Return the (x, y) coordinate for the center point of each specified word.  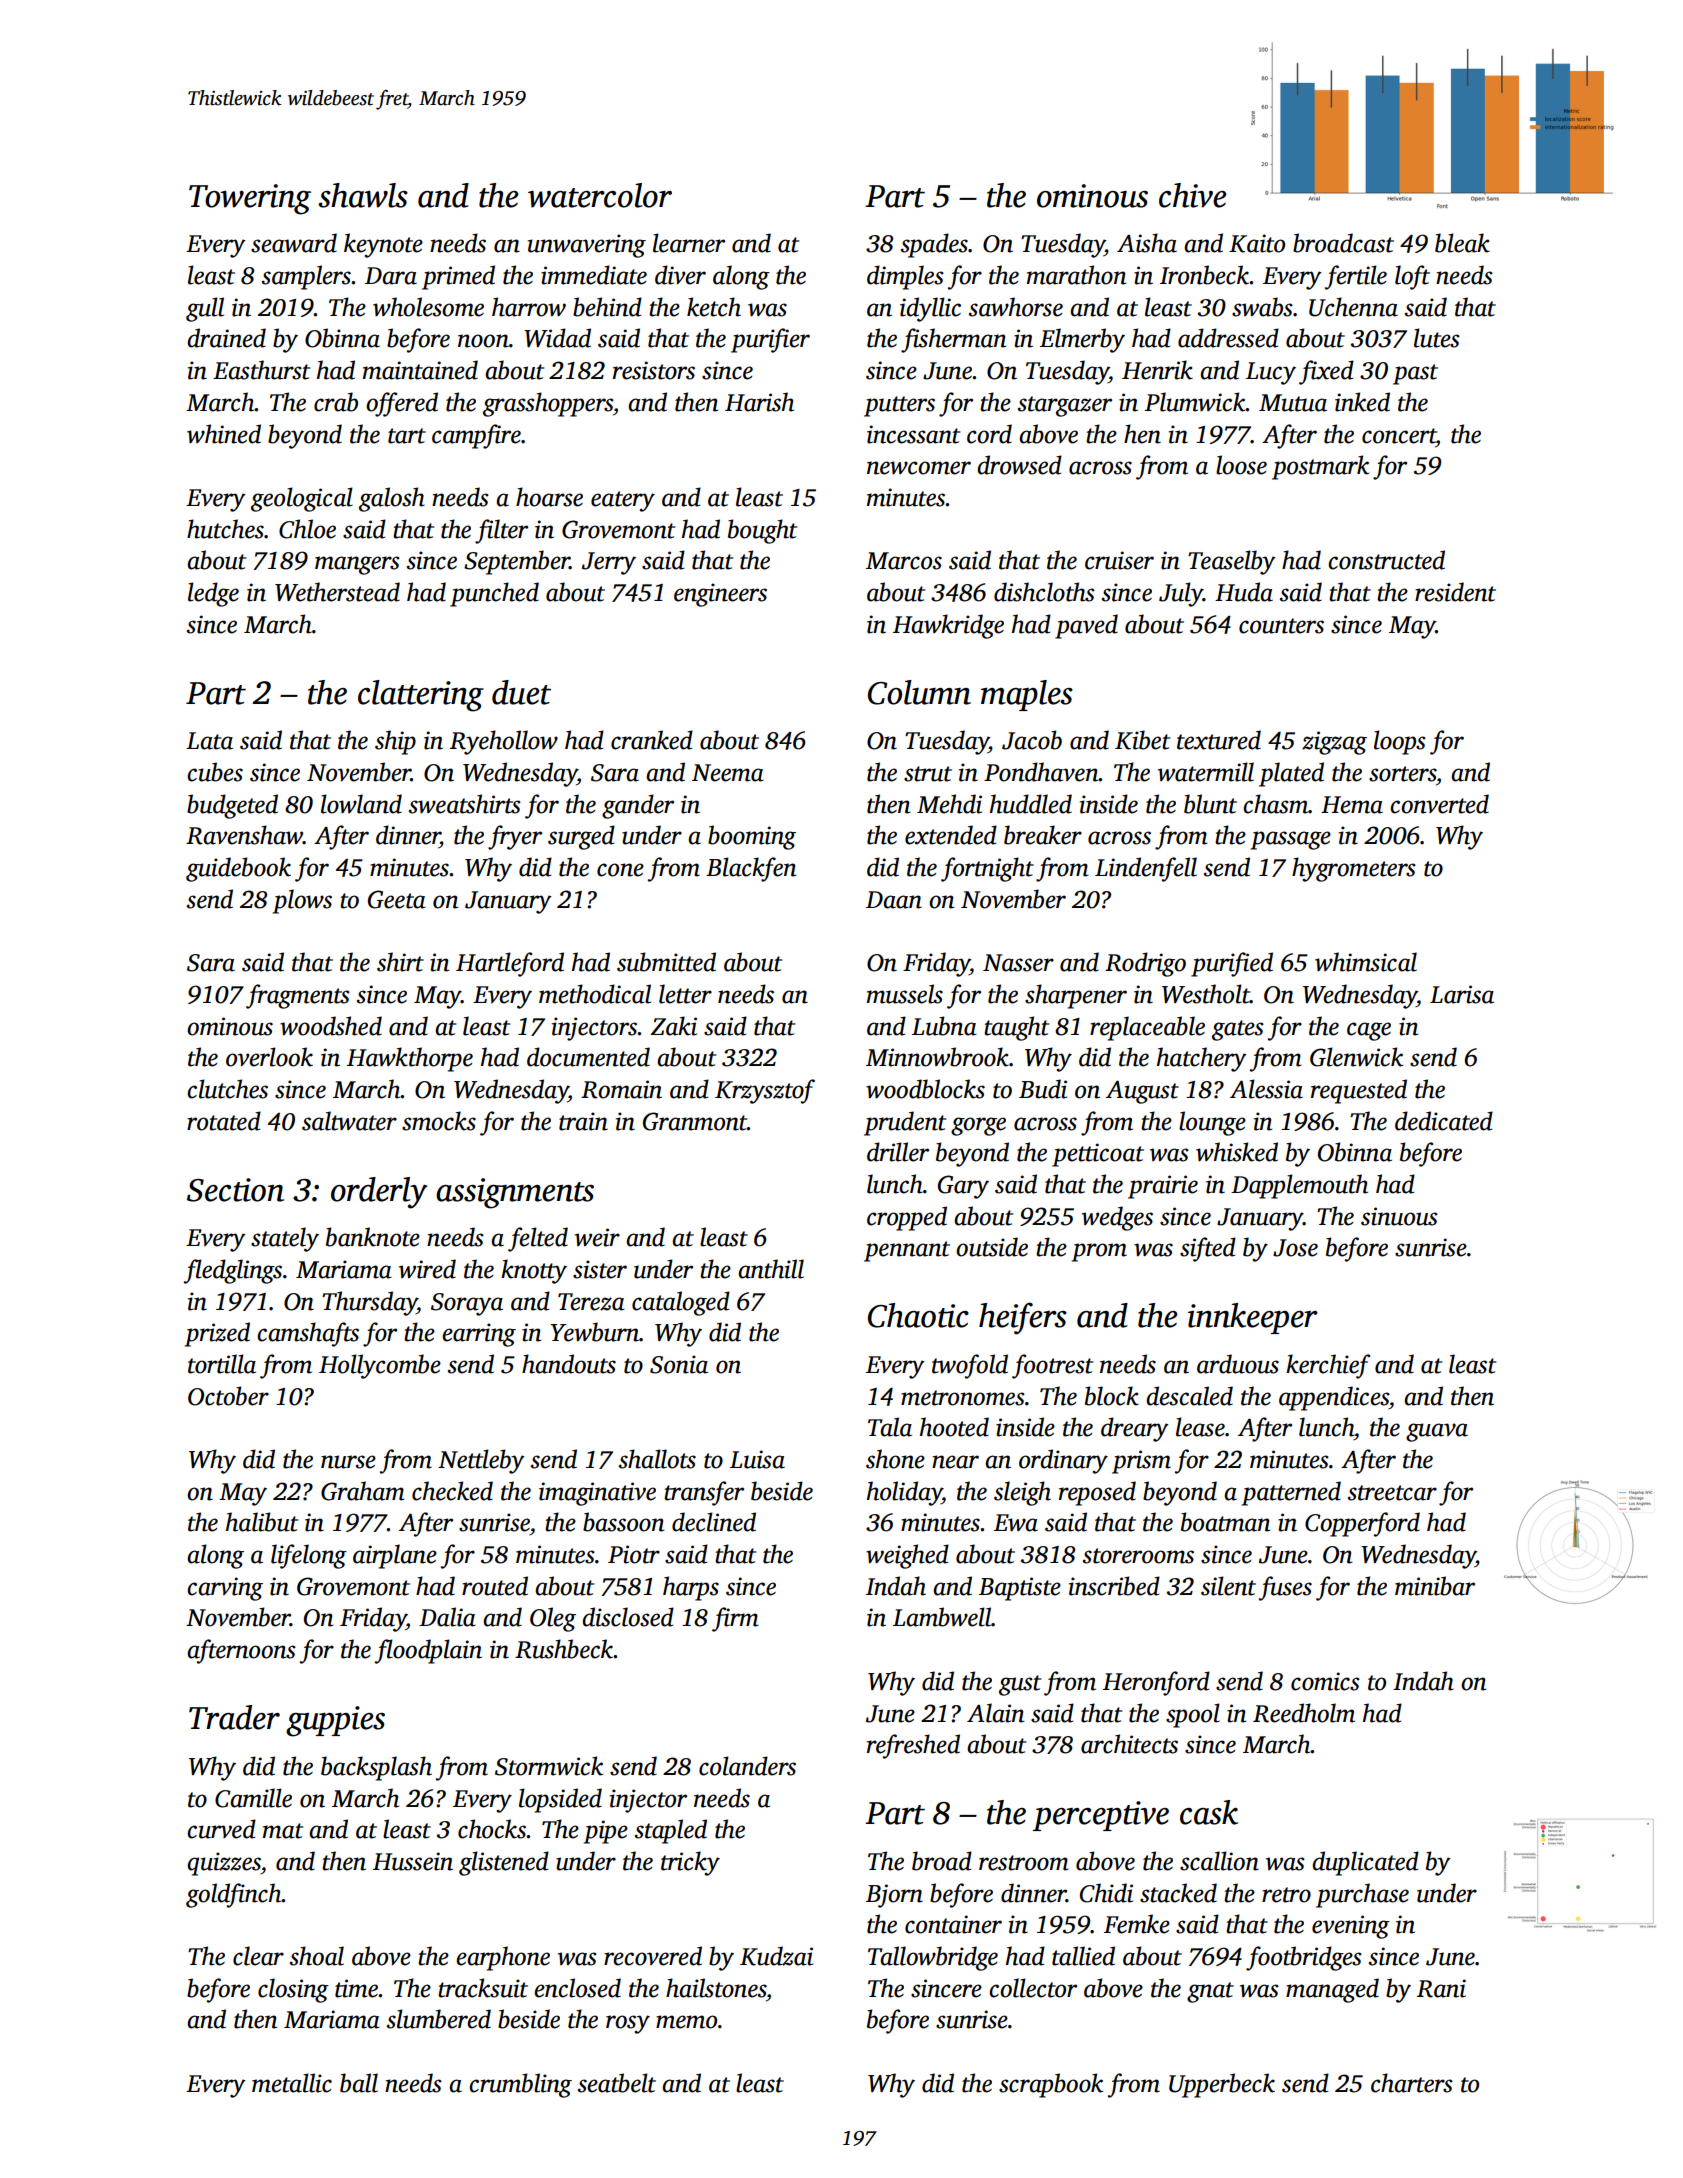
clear (258, 1956)
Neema (728, 773)
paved (1086, 626)
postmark (1320, 467)
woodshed (331, 1026)
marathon (1077, 275)
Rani (1441, 1988)
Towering (250, 199)
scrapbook (1051, 2085)
